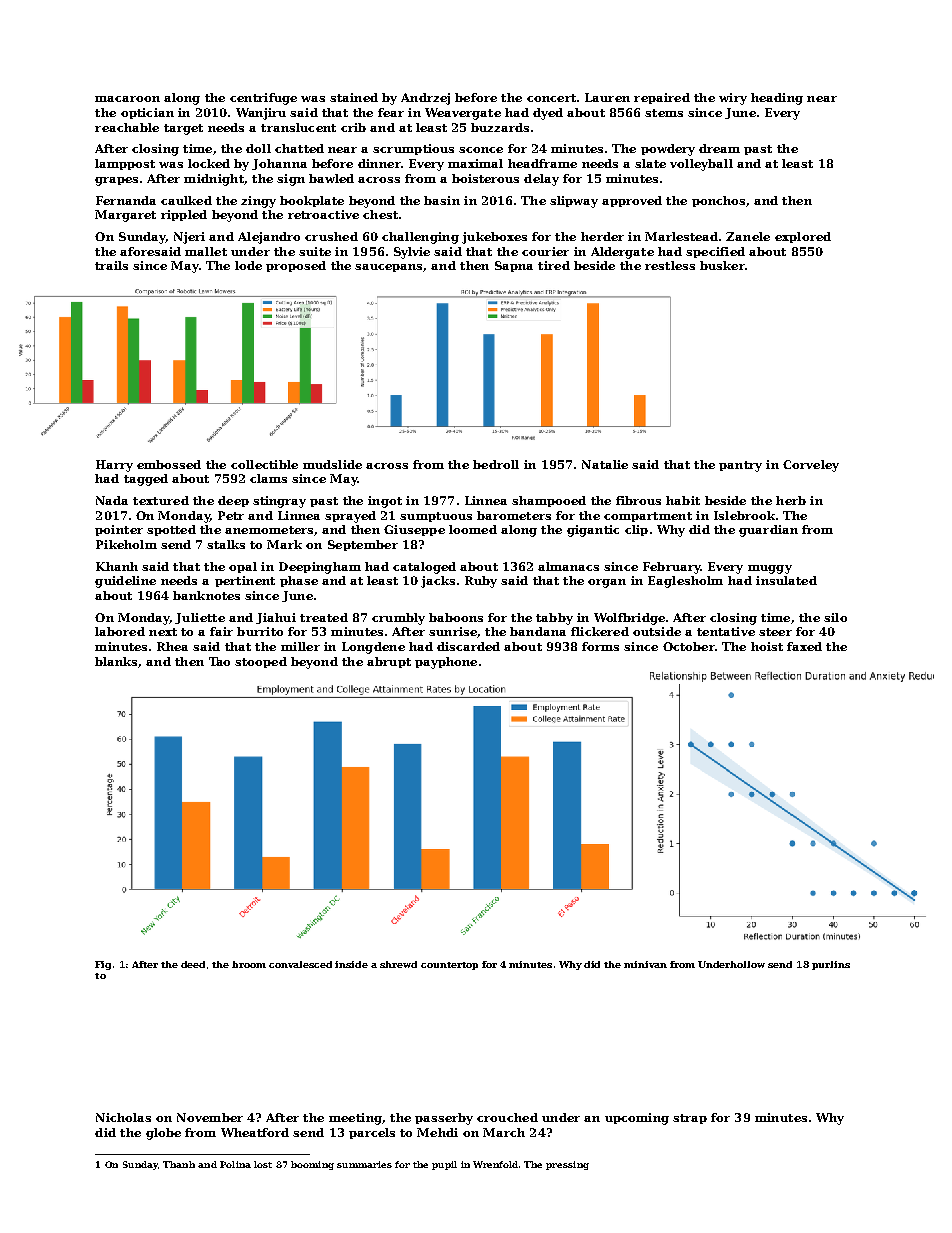  What do you see at coordinates (261, 662) in the screenshot?
I see `stooped` at bounding box center [261, 662].
